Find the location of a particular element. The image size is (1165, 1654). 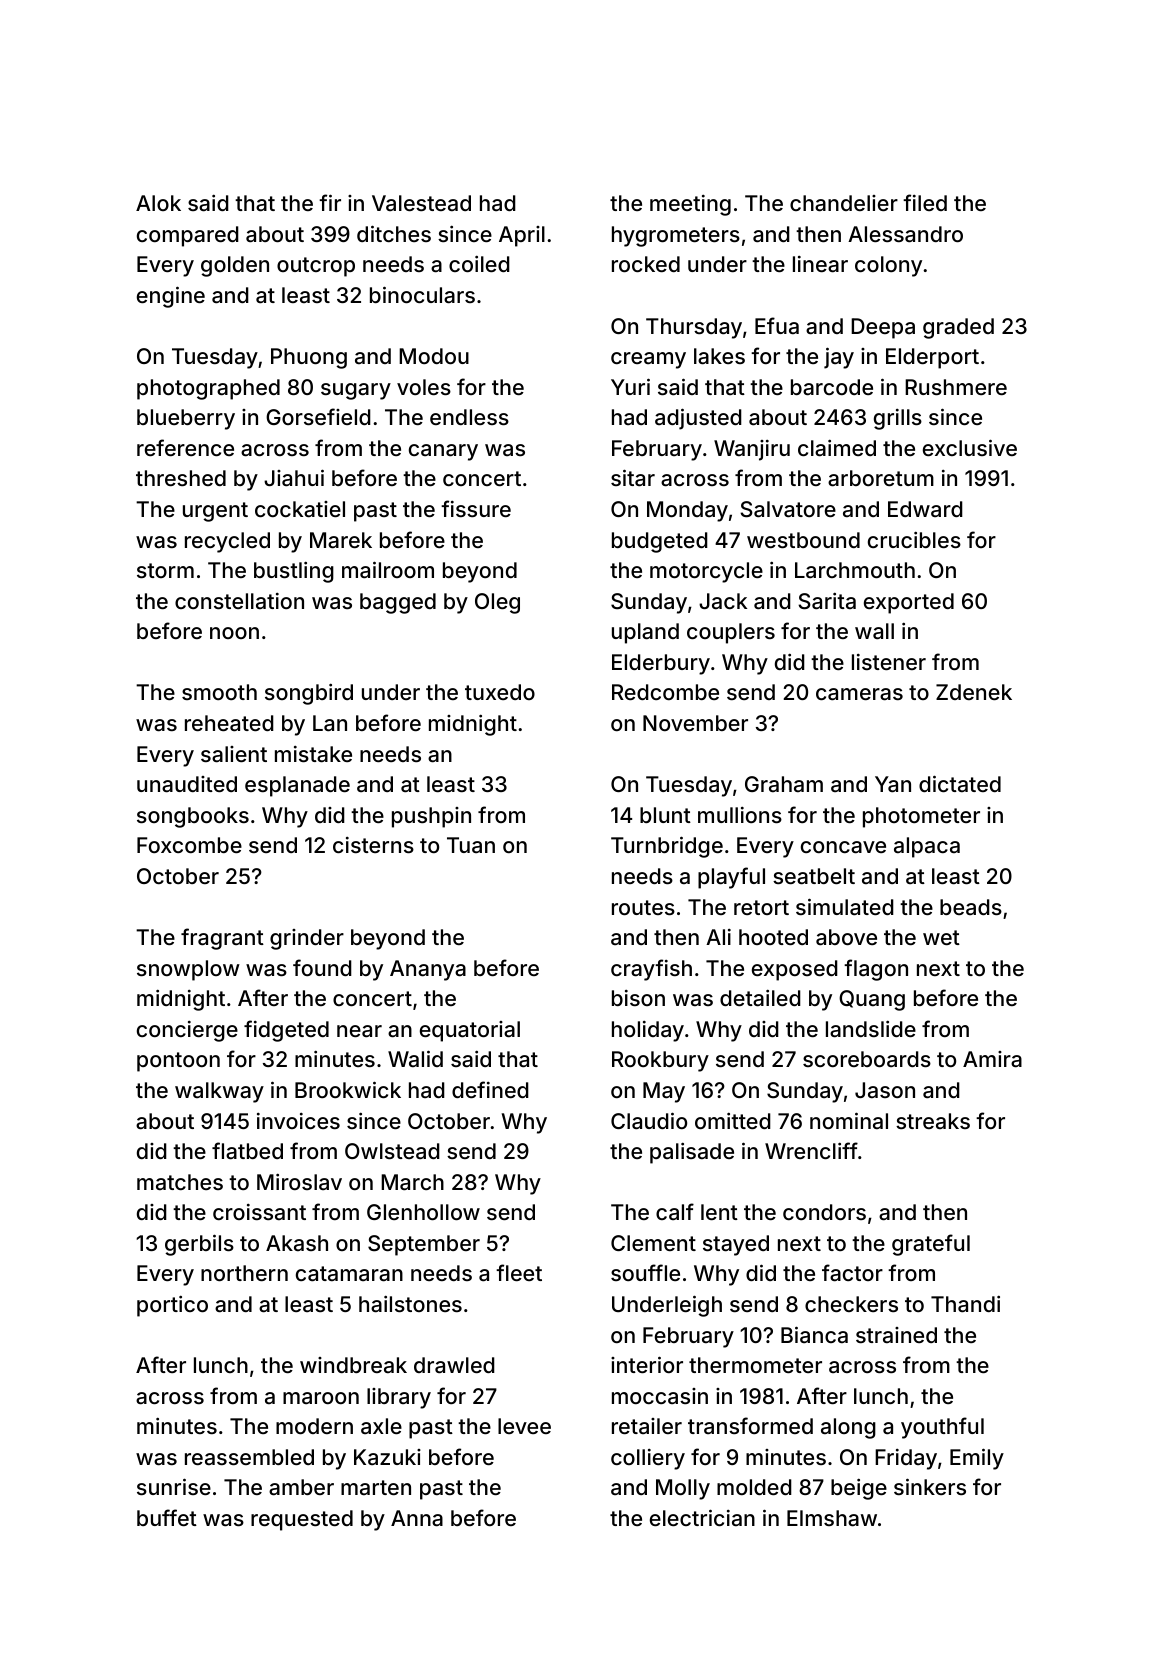

exported is located at coordinates (909, 603).
